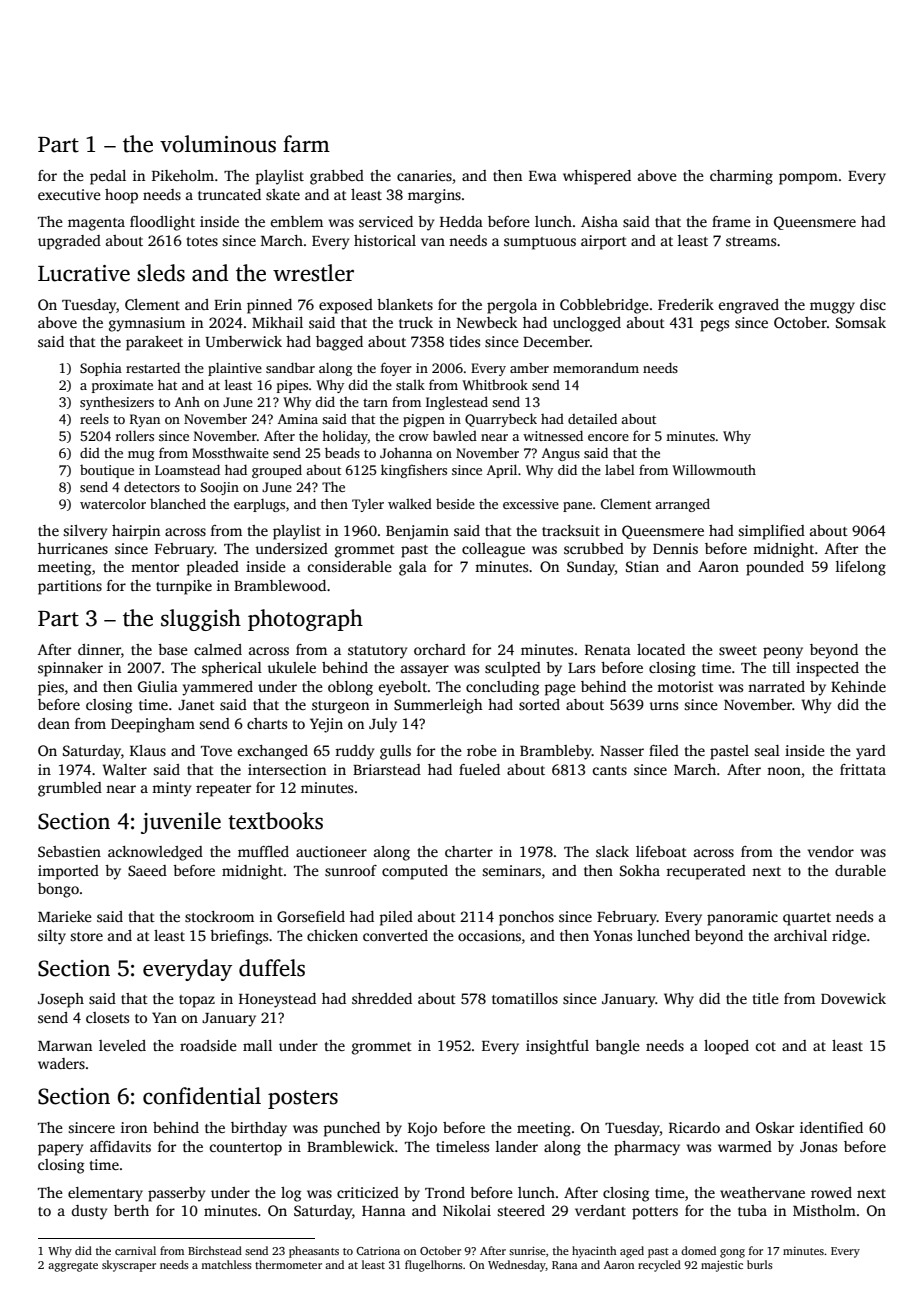 The width and height of the screenshot is (924, 1308). Describe the element at coordinates (675, 548) in the screenshot. I see `Dennis` at that location.
